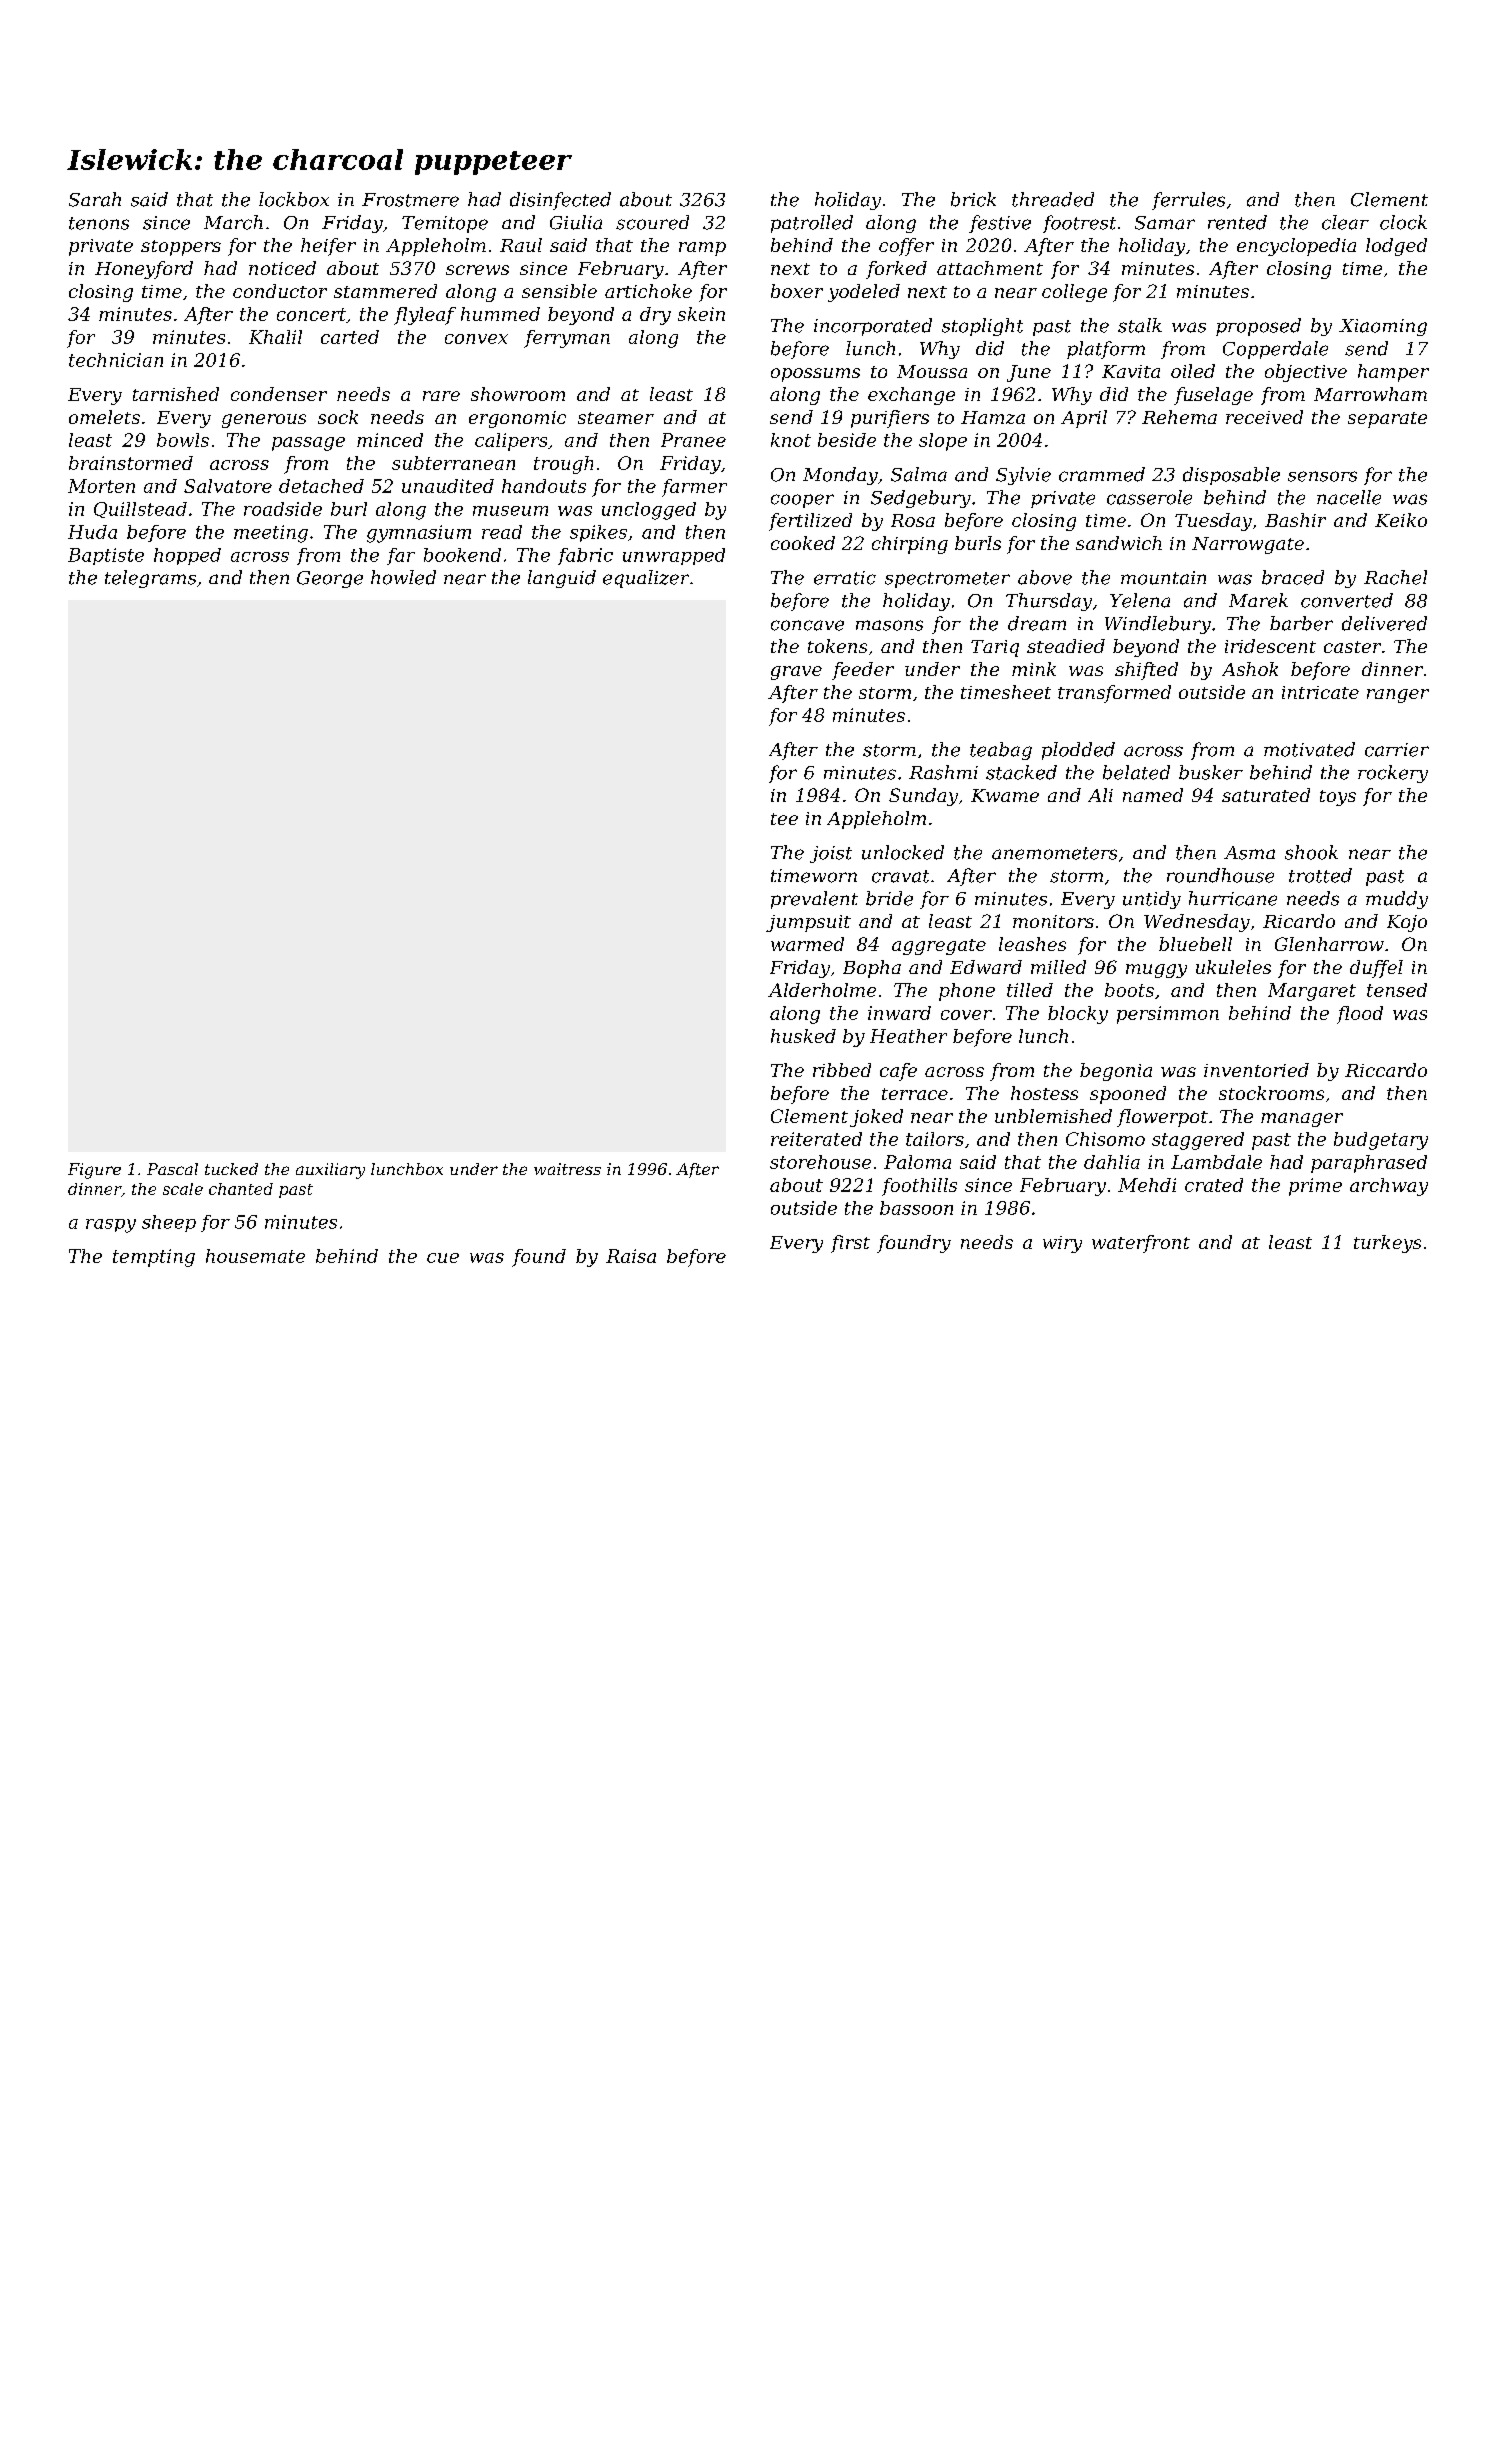  I want to click on joist, so click(831, 854).
